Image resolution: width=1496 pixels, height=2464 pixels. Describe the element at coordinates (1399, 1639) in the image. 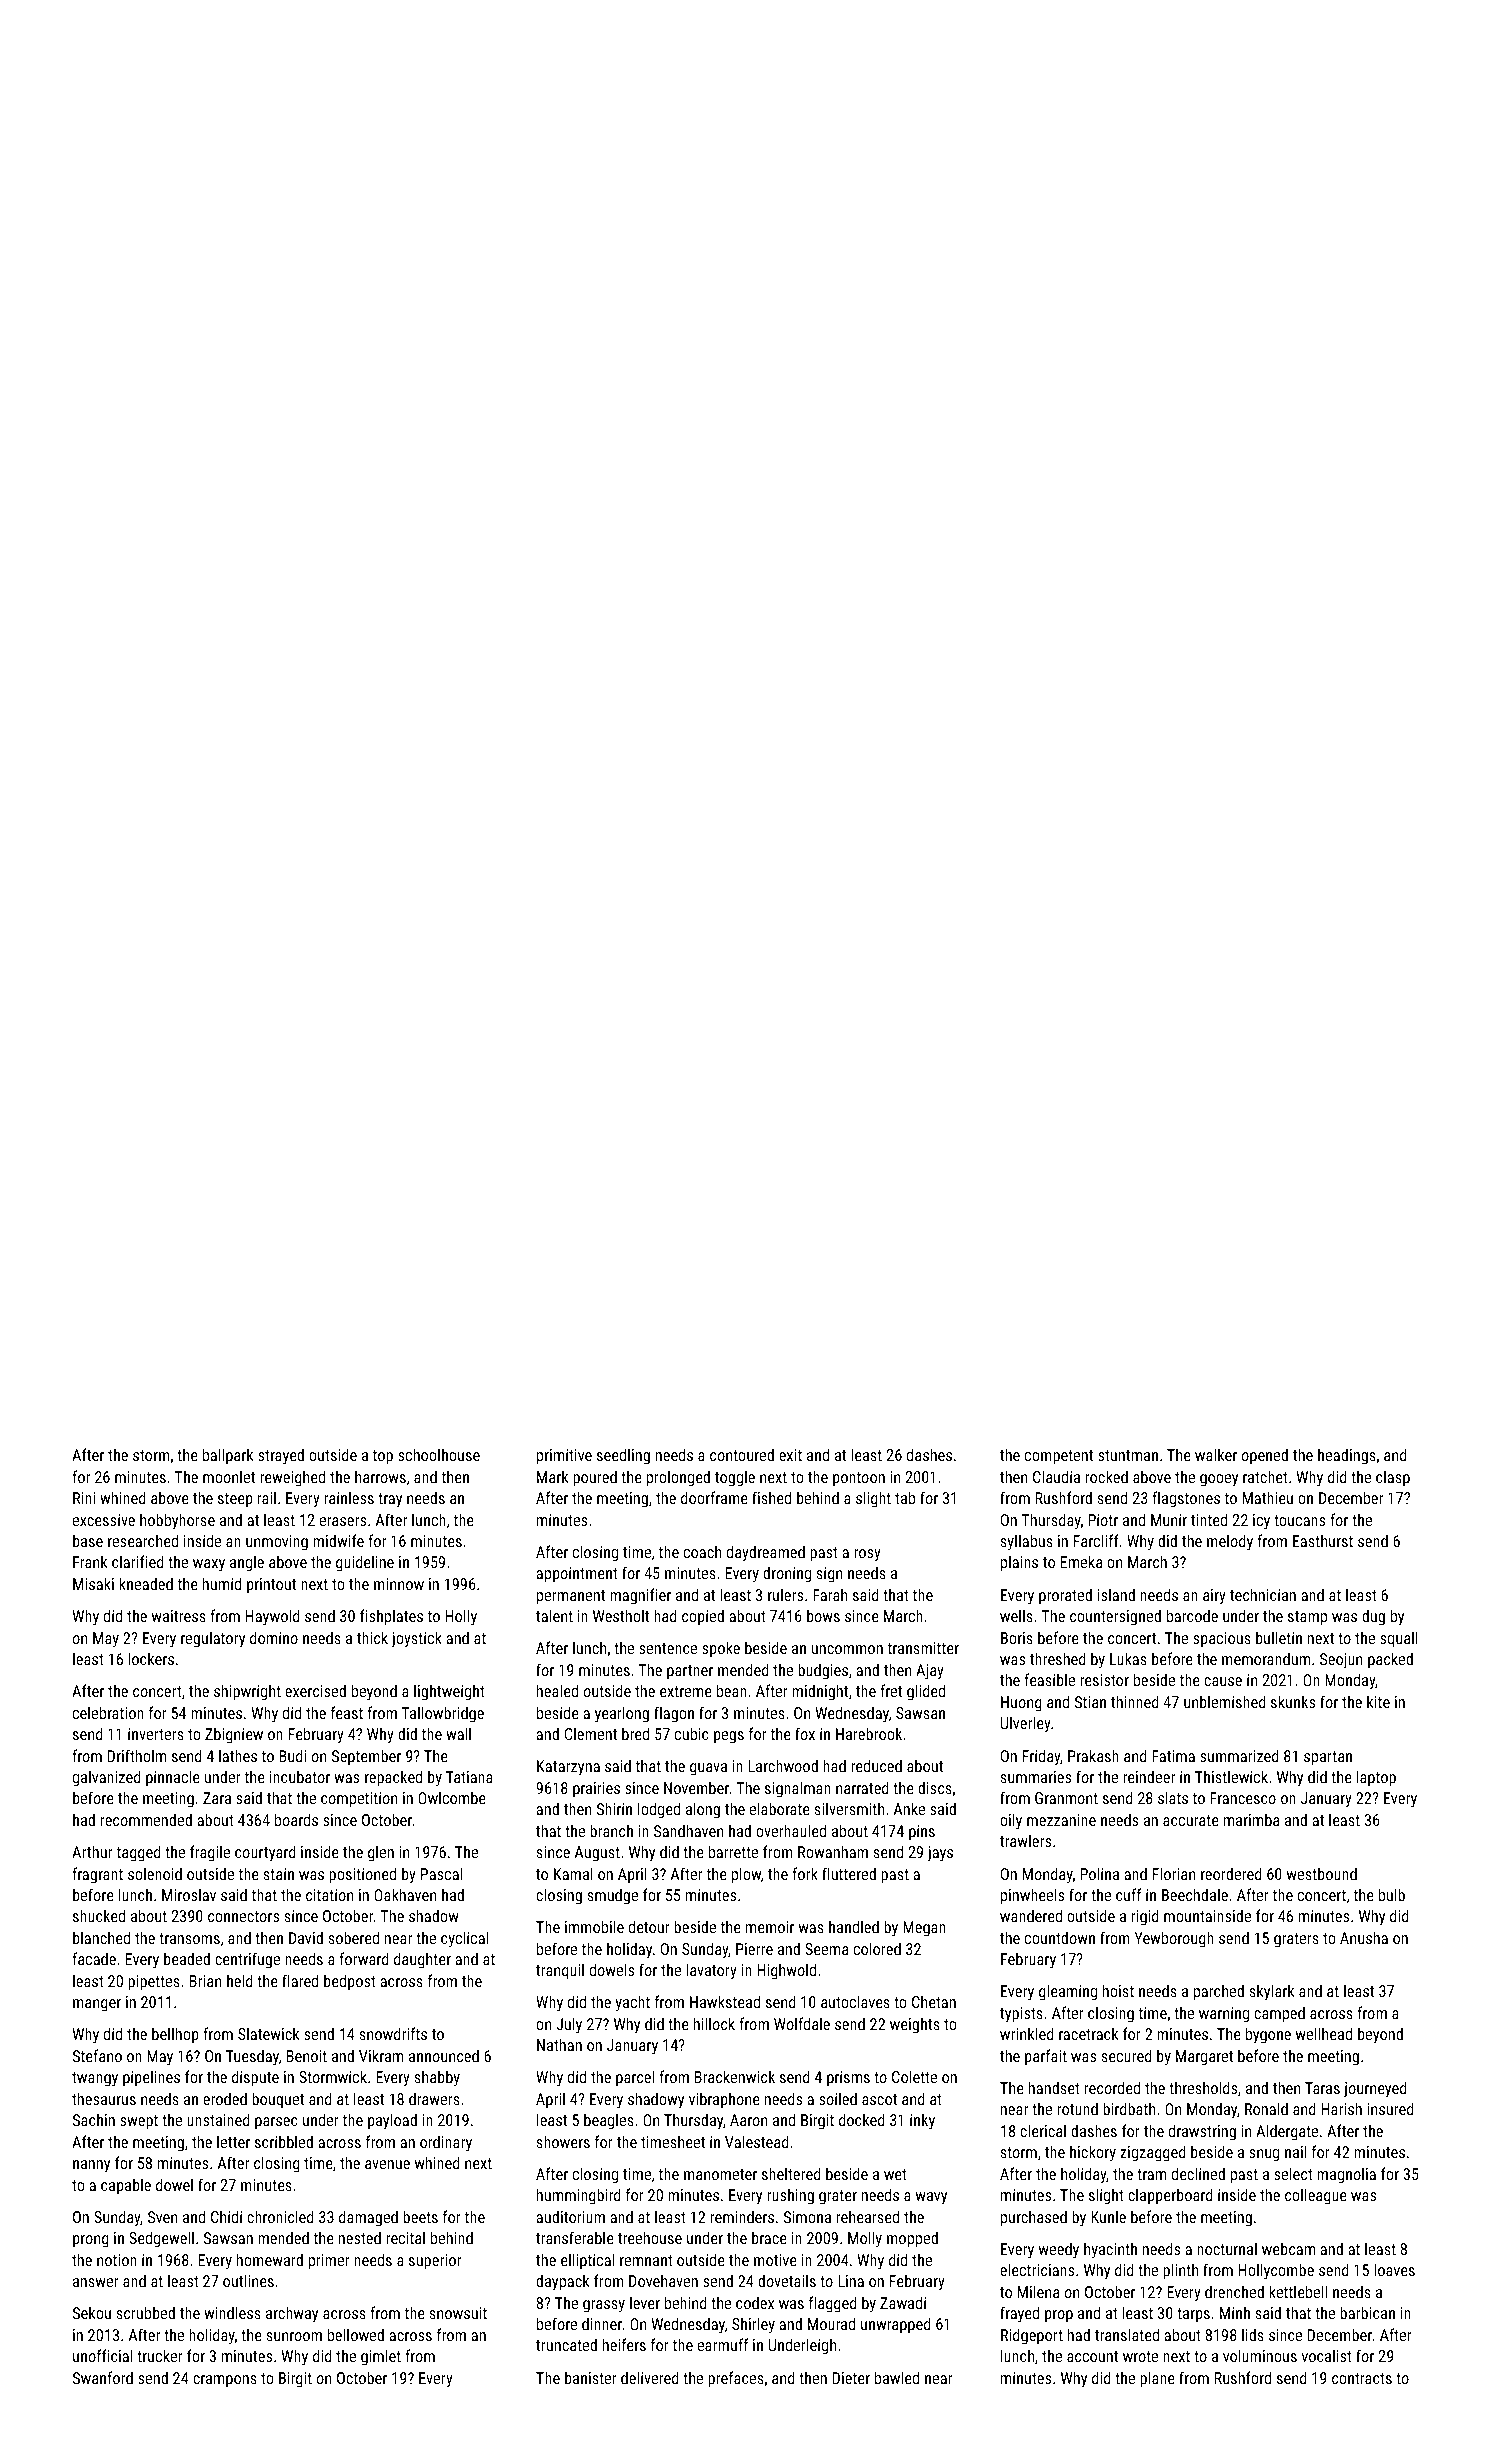

I see `squall` at that location.
